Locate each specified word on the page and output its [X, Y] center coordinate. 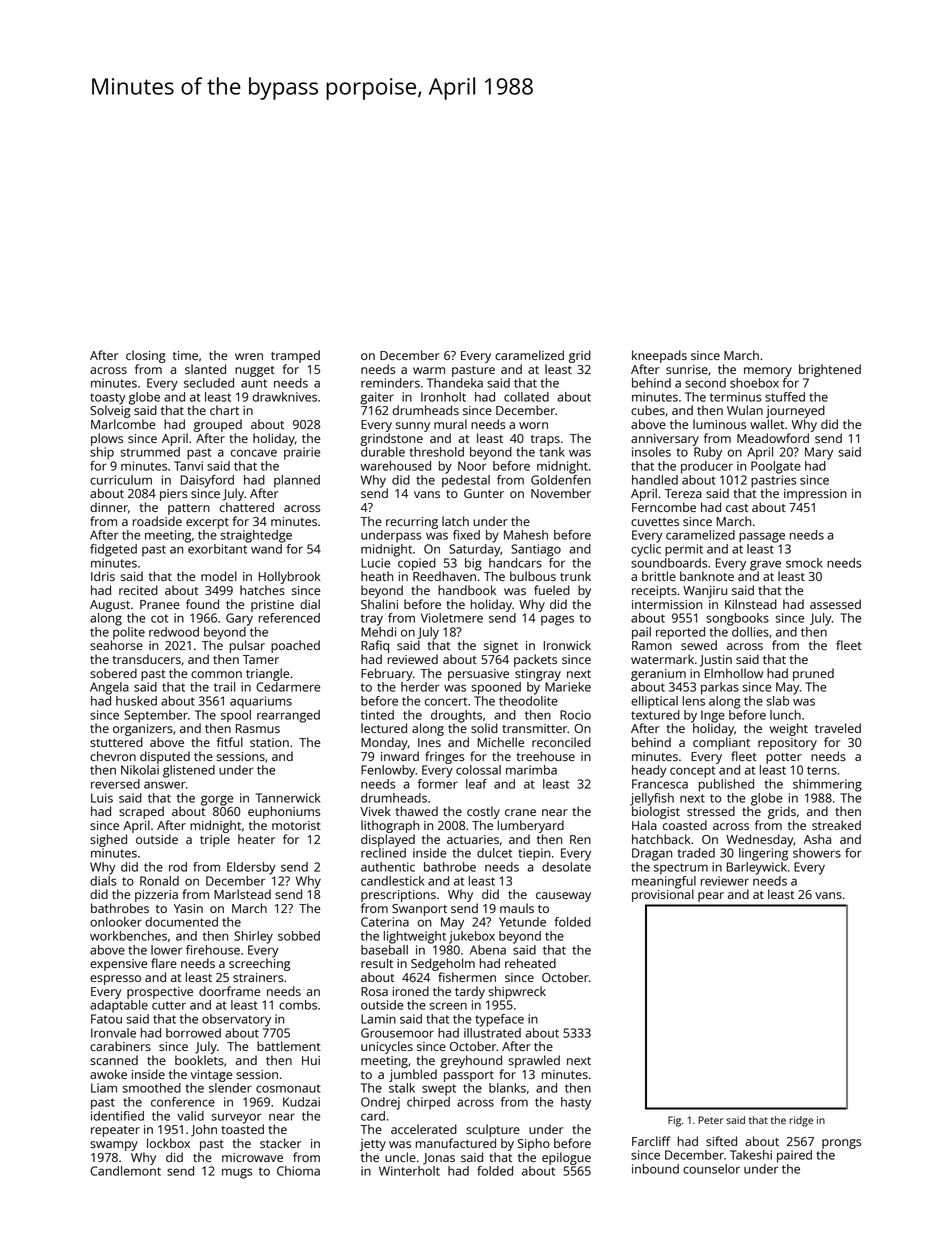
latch [455, 521]
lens [694, 701]
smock [804, 563]
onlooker [116, 922]
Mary [819, 453]
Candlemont [125, 1171]
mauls [517, 908]
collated [526, 397]
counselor [711, 1169]
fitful [230, 742]
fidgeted [113, 550]
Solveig [110, 411]
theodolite [528, 701]
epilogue [566, 1158]
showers [817, 853]
